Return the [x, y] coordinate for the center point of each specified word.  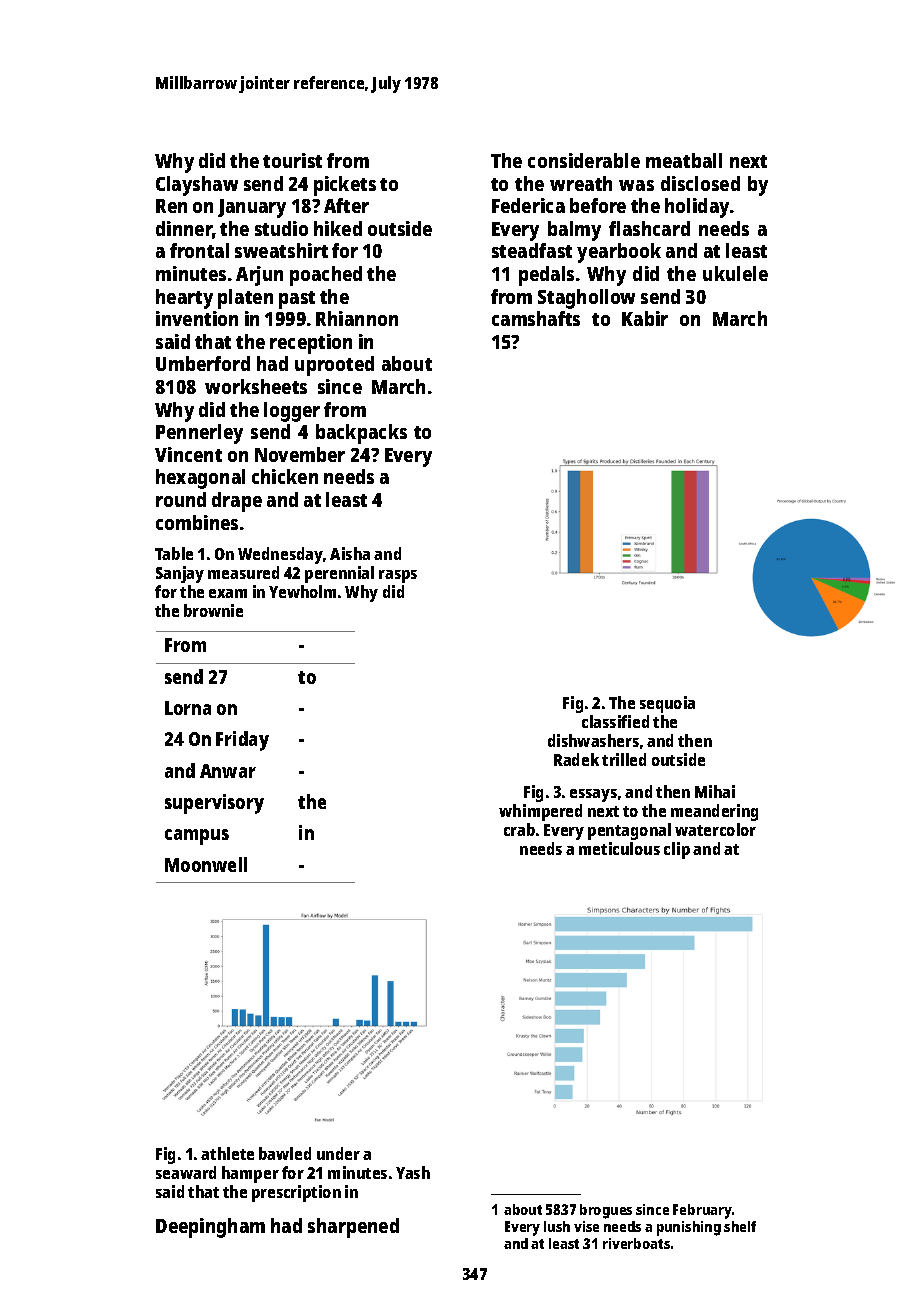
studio [281, 228]
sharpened [353, 1228]
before [598, 205]
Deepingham [210, 1228]
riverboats [636, 1243]
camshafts [536, 318]
